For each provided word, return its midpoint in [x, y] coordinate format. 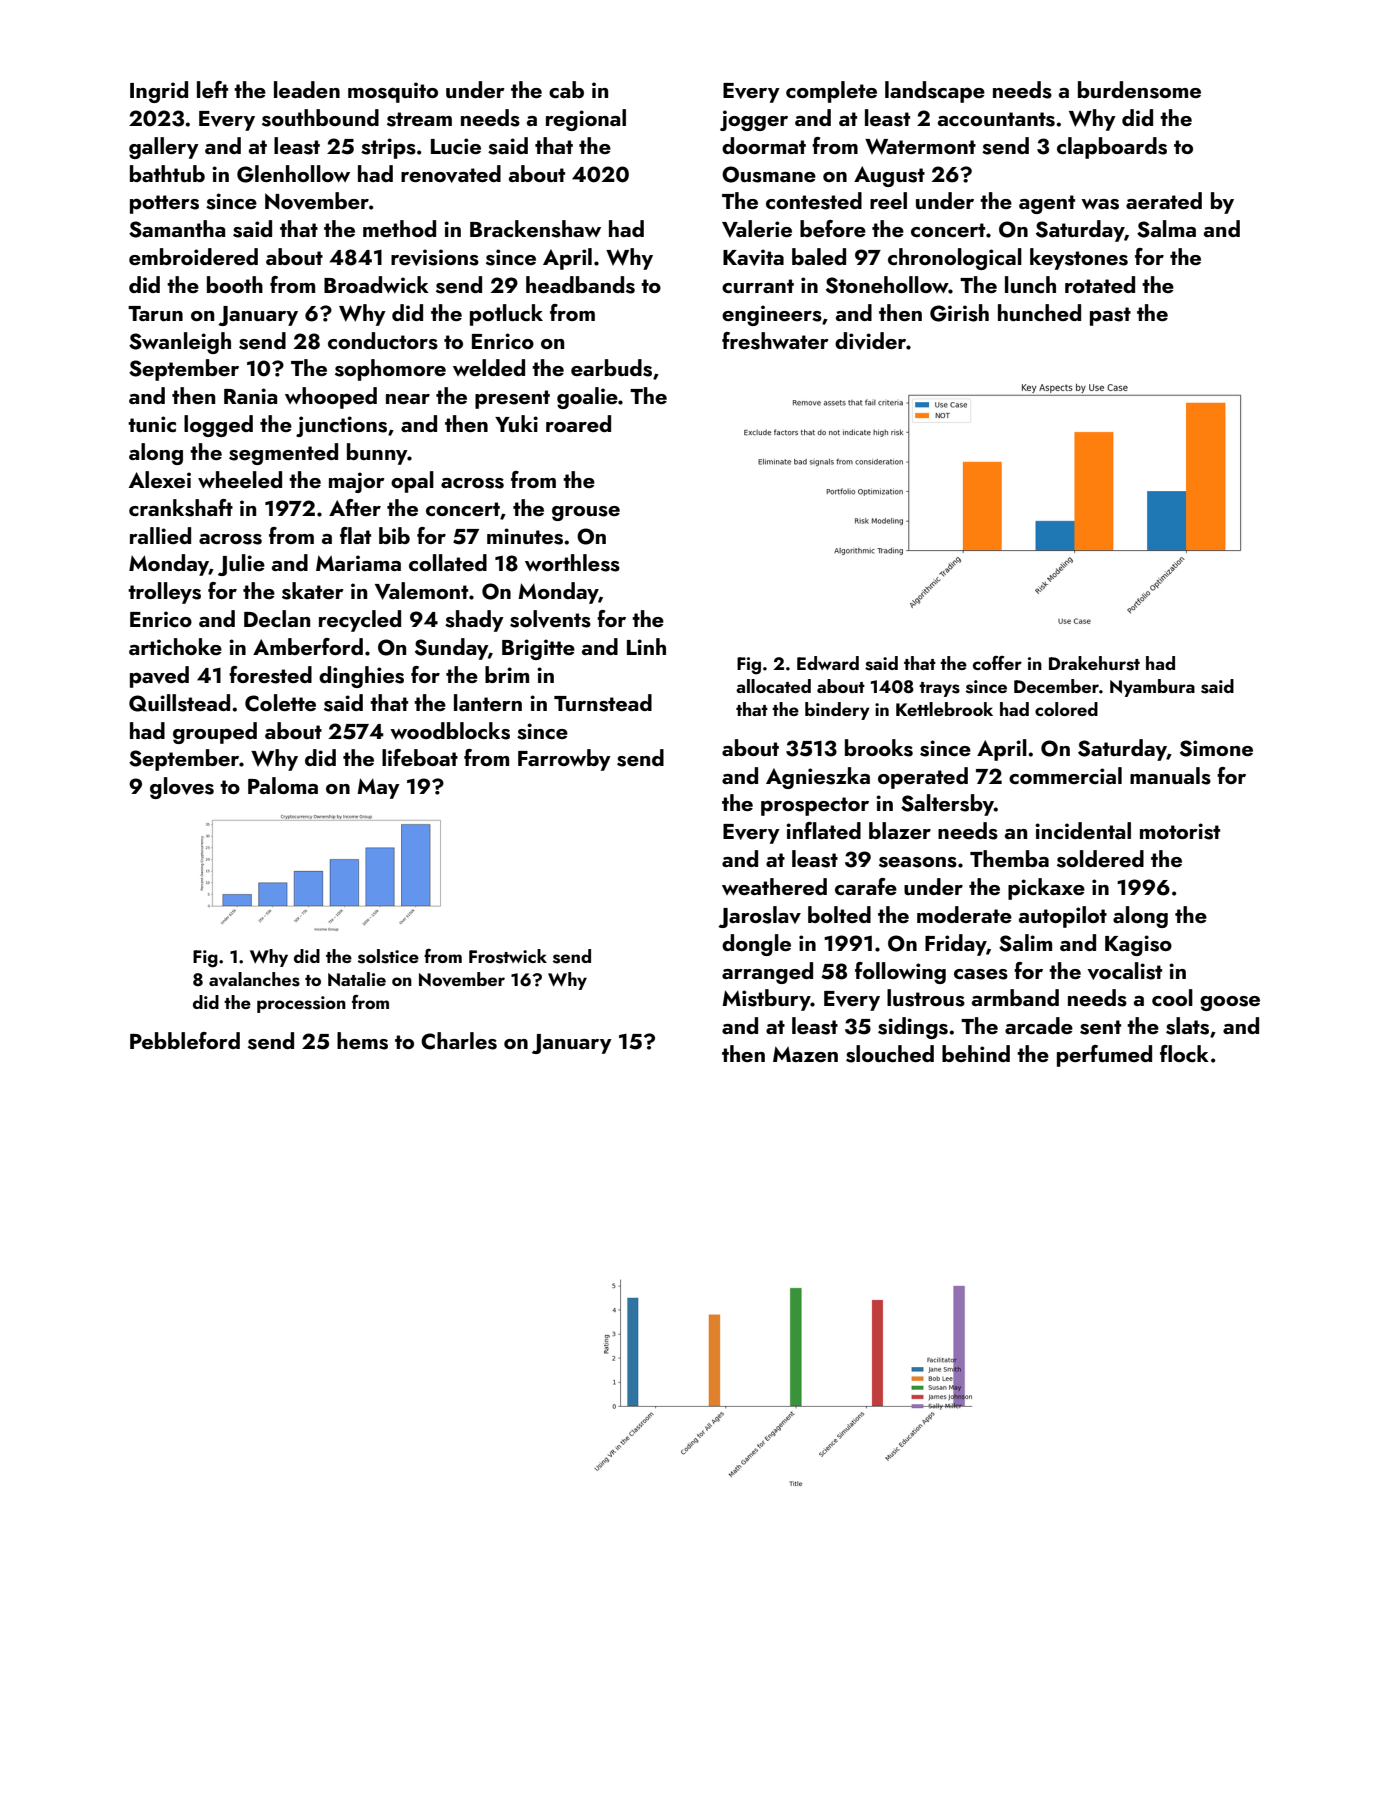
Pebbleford [185, 1040]
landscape [935, 92]
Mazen [805, 1054]
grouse [586, 513]
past [1110, 316]
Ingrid [159, 92]
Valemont [421, 591]
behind [976, 1053]
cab [566, 89]
